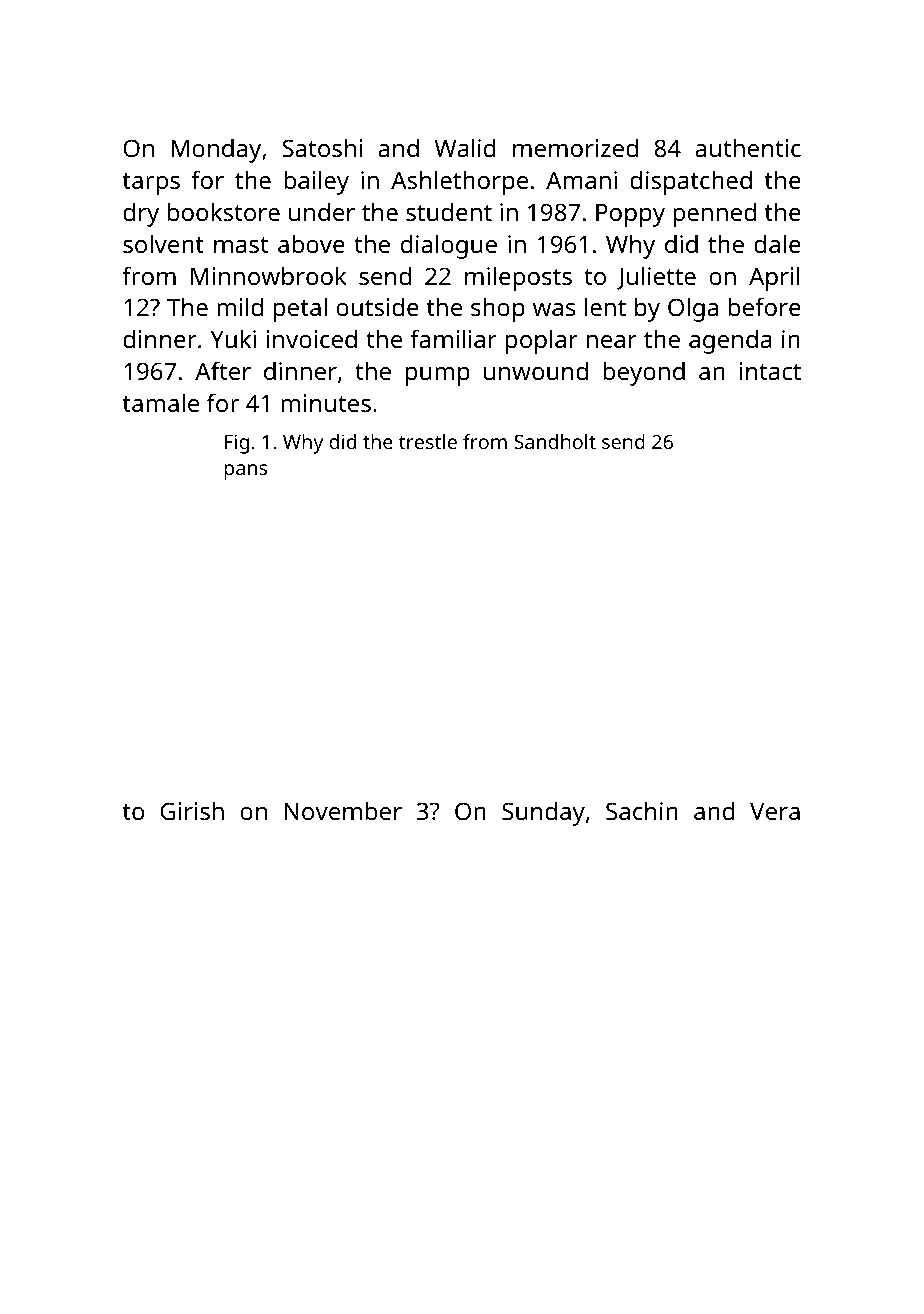 The width and height of the document is (924, 1314). Describe the element at coordinates (237, 444) in the document. I see `Fig` at that location.
